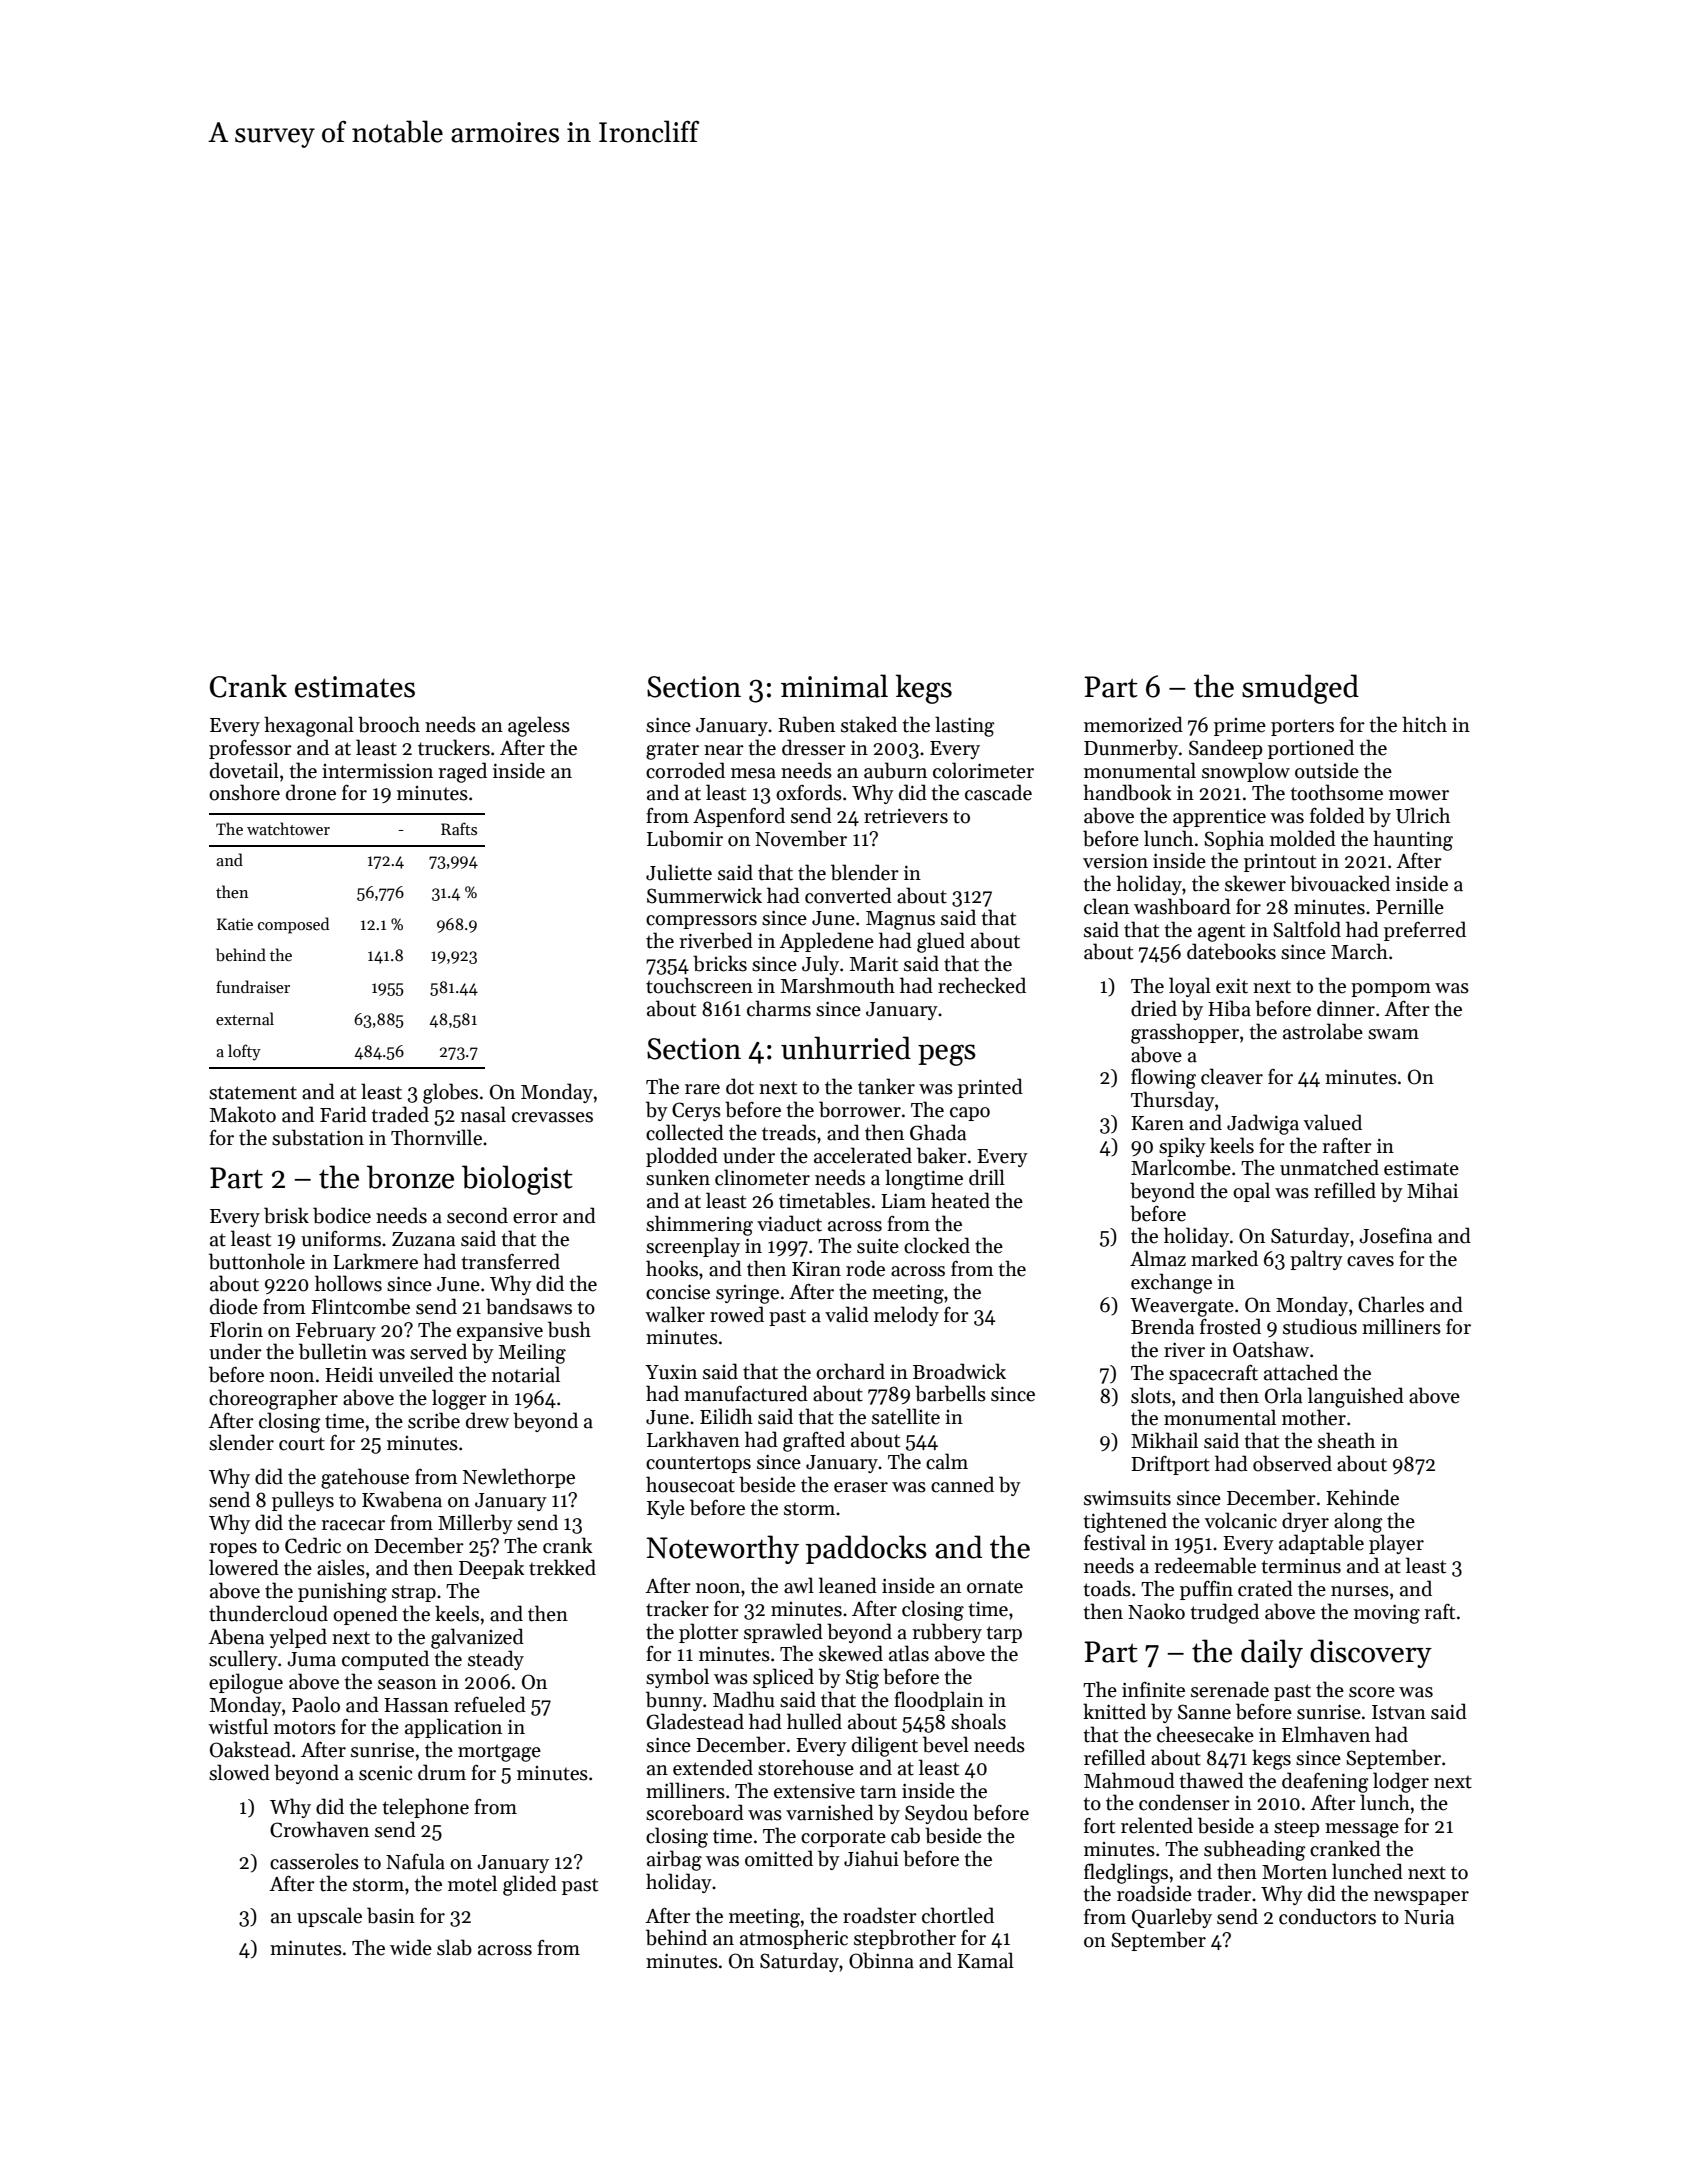 This page has height=2178, width=1683. What do you see at coordinates (1410, 906) in the page?
I see `Pernille` at bounding box center [1410, 906].
